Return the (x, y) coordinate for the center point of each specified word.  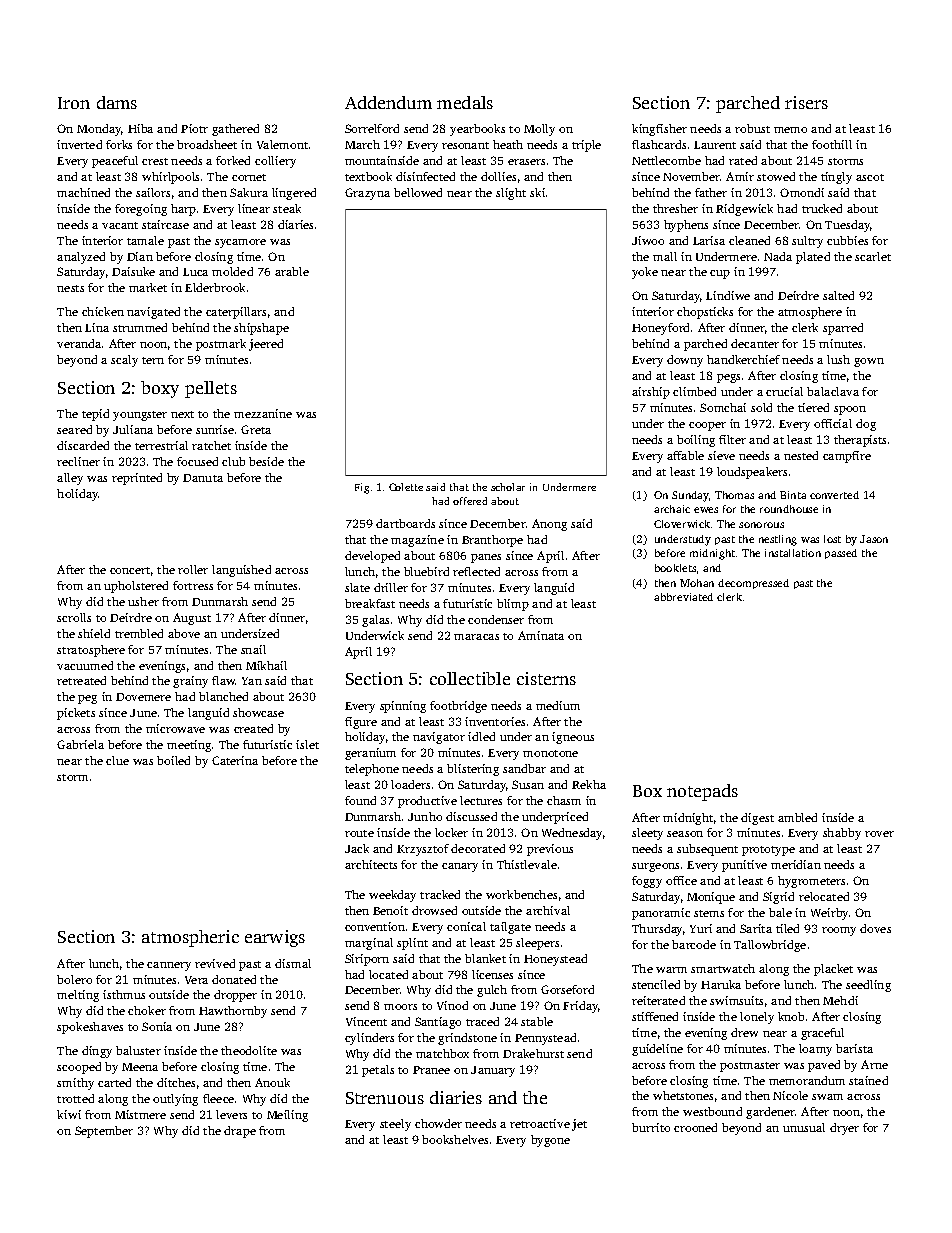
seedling (868, 986)
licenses (492, 974)
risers (806, 102)
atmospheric (190, 938)
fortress (193, 585)
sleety (647, 834)
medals (465, 102)
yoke (645, 273)
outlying (175, 1100)
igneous (573, 738)
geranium (370, 754)
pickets (76, 714)
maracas (476, 637)
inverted (79, 144)
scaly (124, 361)
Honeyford (660, 329)
